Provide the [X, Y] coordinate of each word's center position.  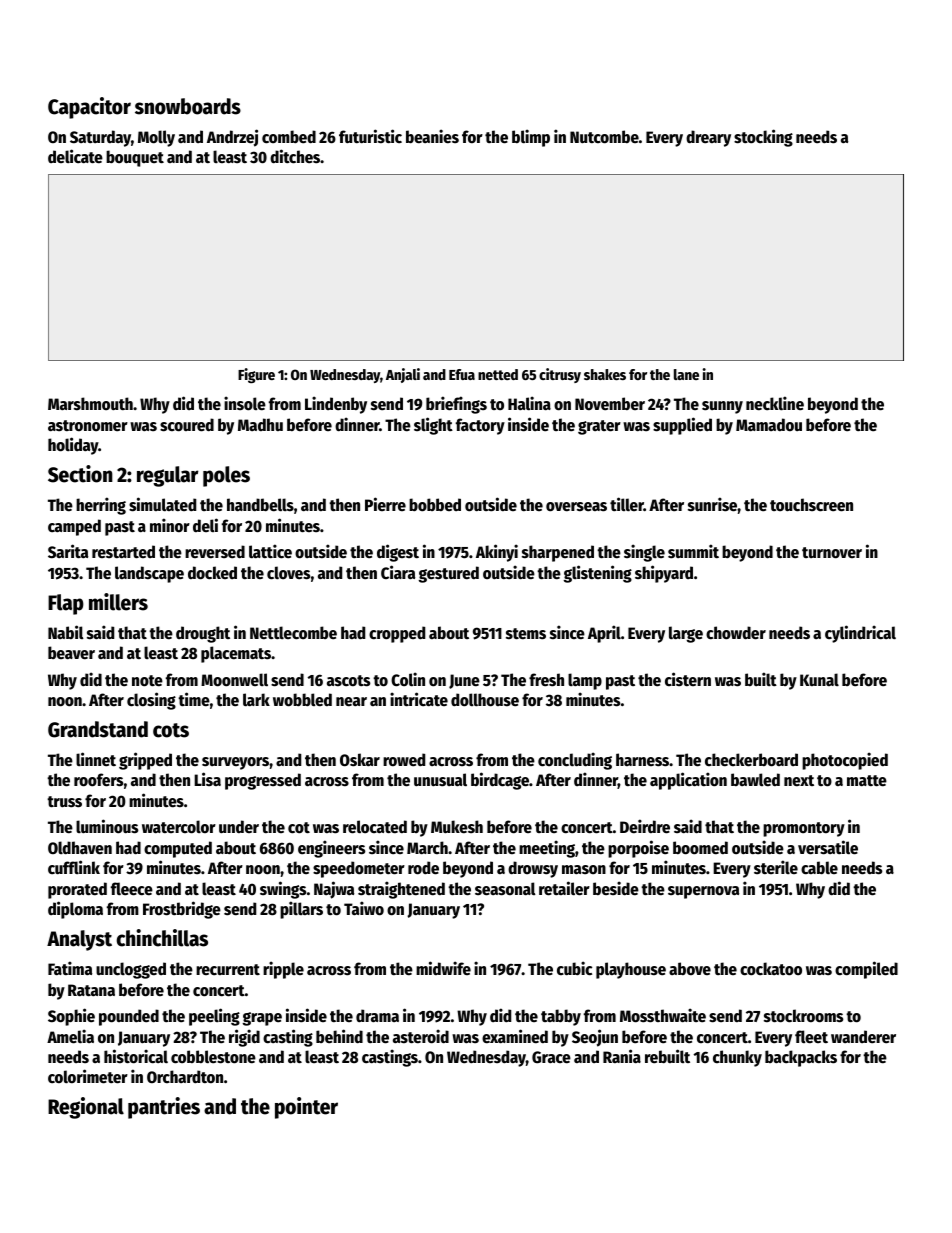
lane [686, 374]
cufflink [74, 867]
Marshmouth [90, 404]
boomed [700, 848]
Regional [86, 1108]
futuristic [370, 136]
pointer [306, 1108]
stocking [763, 138]
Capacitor [89, 108]
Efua [462, 374]
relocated [375, 827]
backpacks [801, 1058]
